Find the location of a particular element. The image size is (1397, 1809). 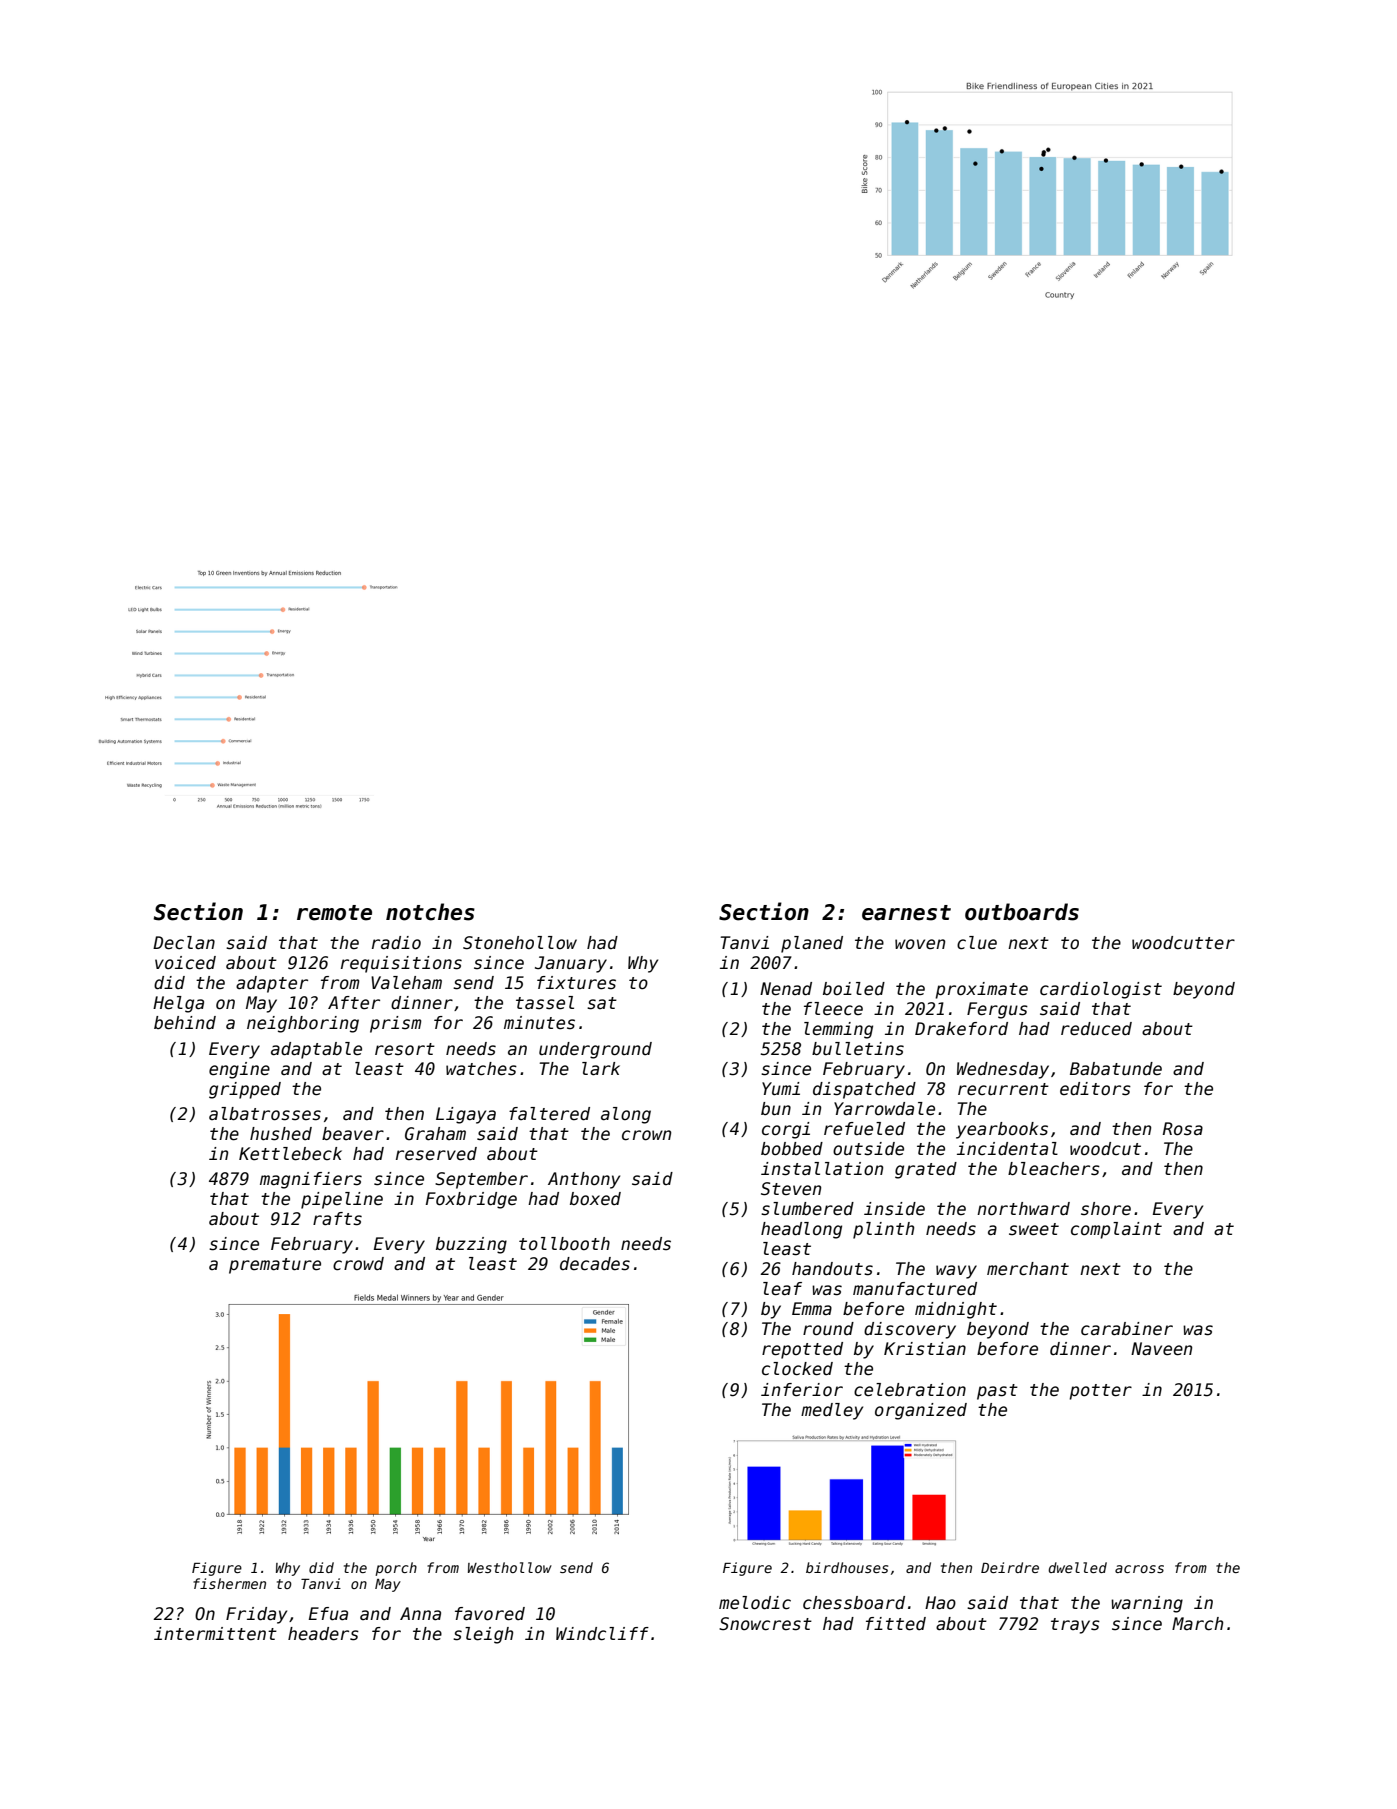

Kettlebeck is located at coordinates (290, 1154).
